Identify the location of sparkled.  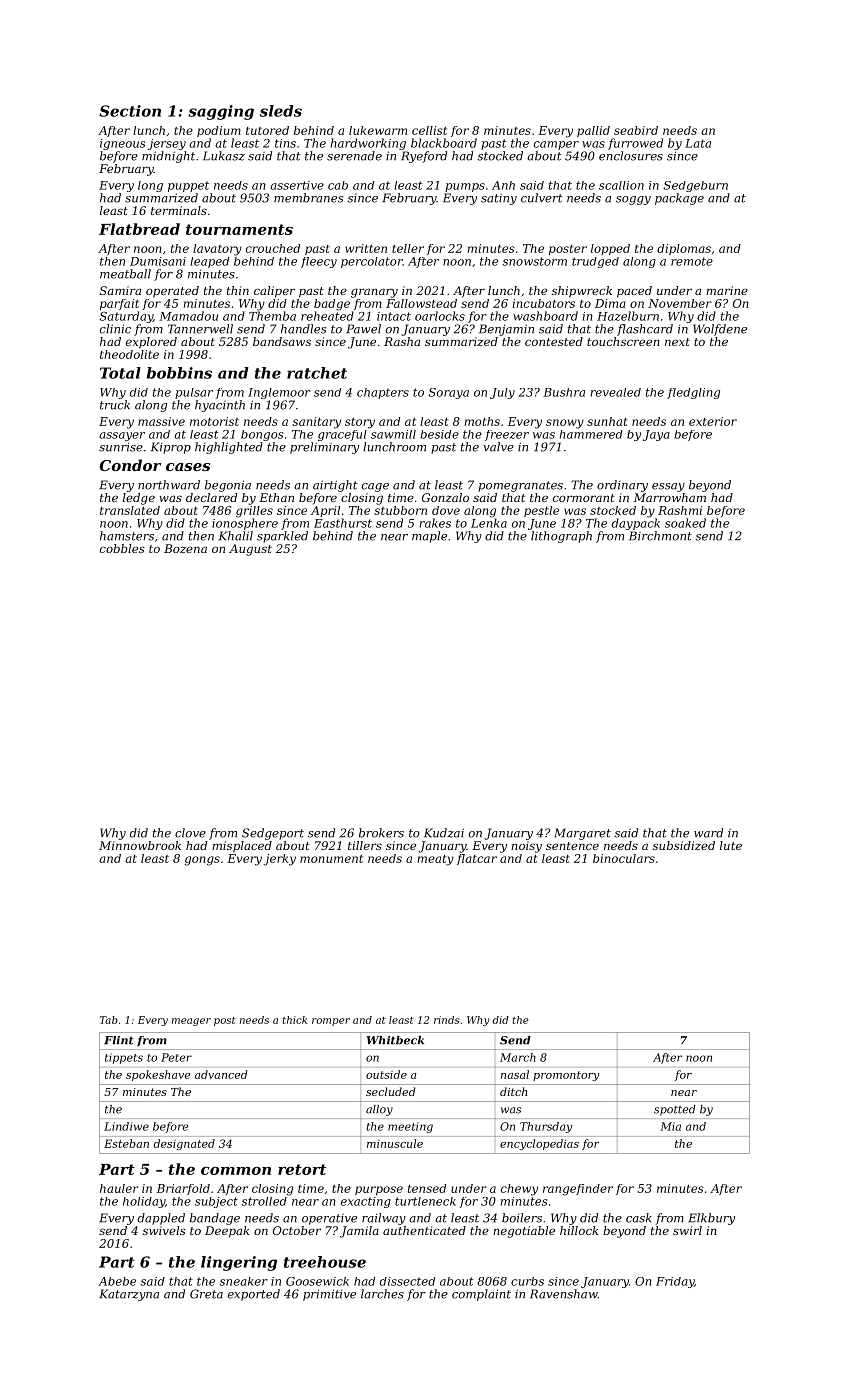
(282, 537).
